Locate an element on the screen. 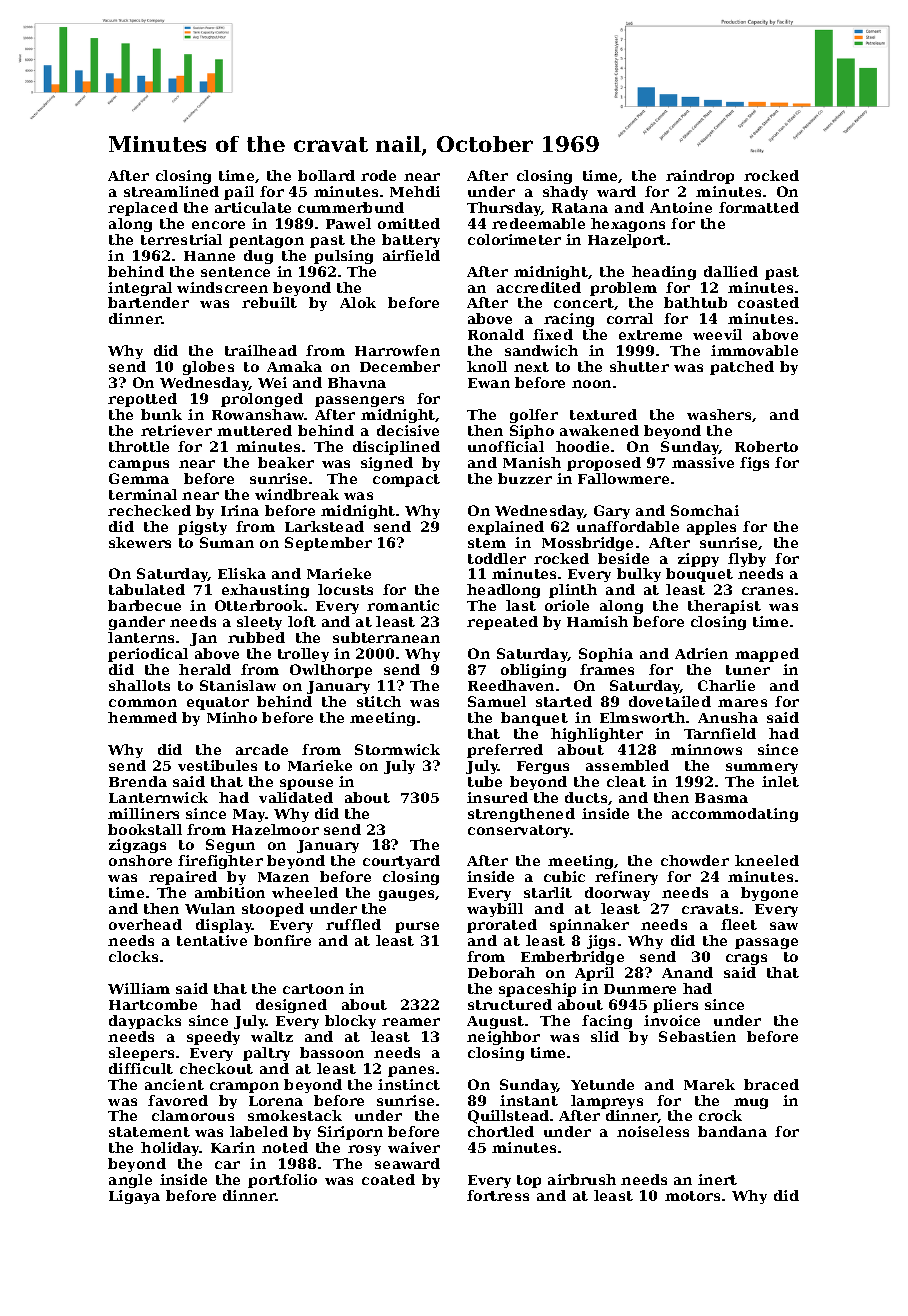  bookstall is located at coordinates (145, 829).
